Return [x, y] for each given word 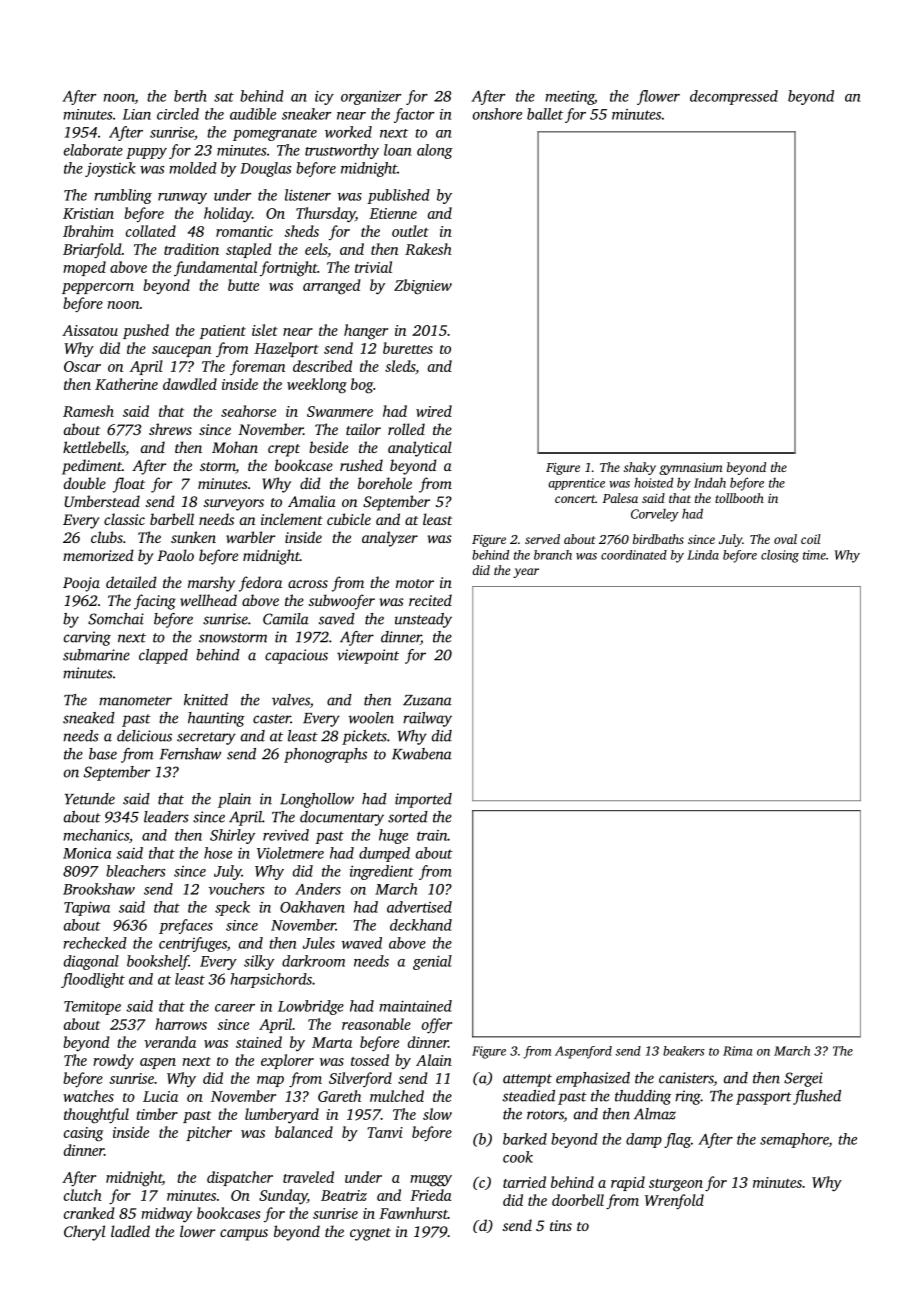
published [398, 196]
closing [780, 556]
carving [87, 638]
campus [244, 1235]
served [542, 539]
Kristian [88, 213]
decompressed [734, 97]
